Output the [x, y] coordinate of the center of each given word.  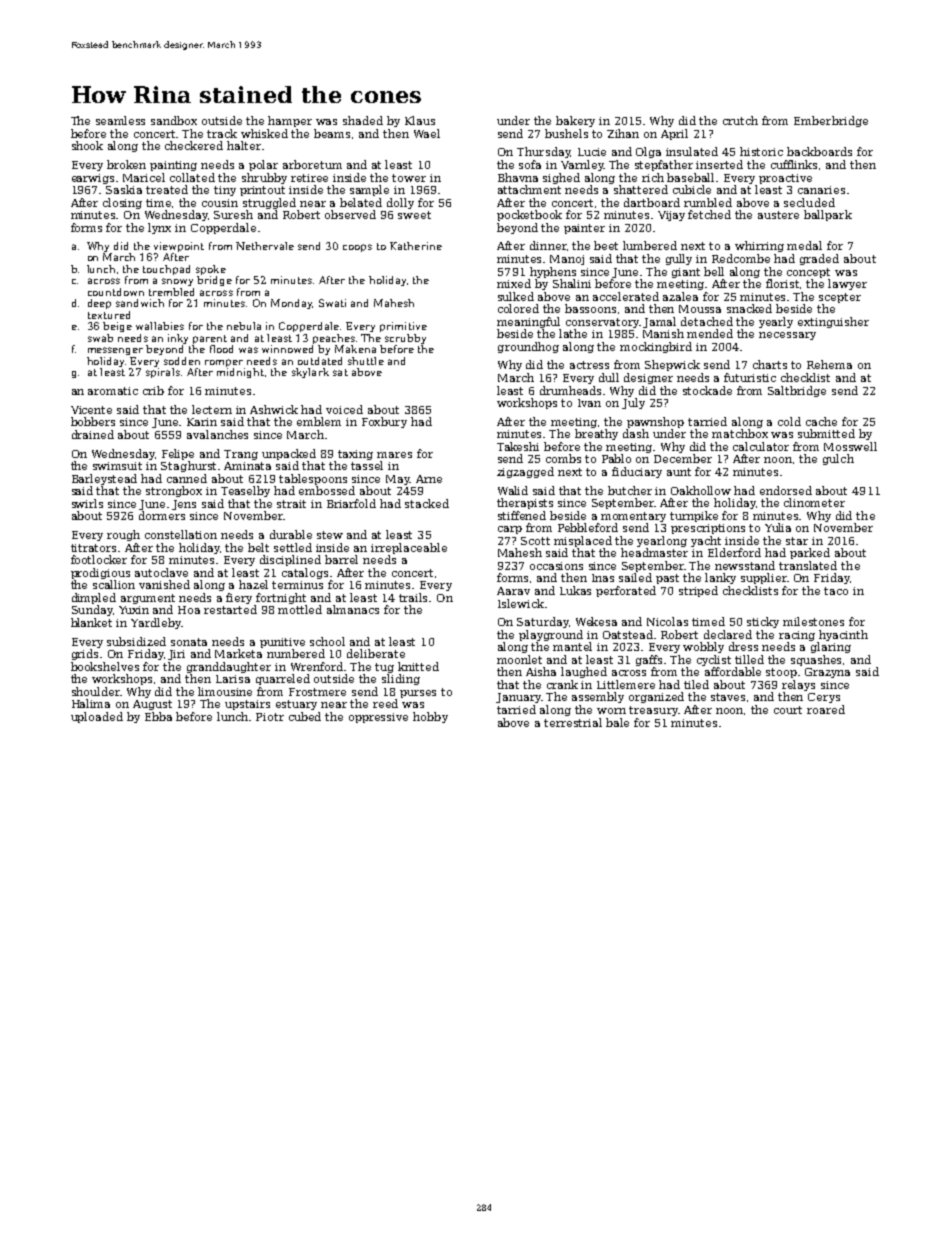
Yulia [778, 527]
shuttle [366, 361]
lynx [159, 228]
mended [710, 333]
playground [551, 635]
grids [85, 654]
